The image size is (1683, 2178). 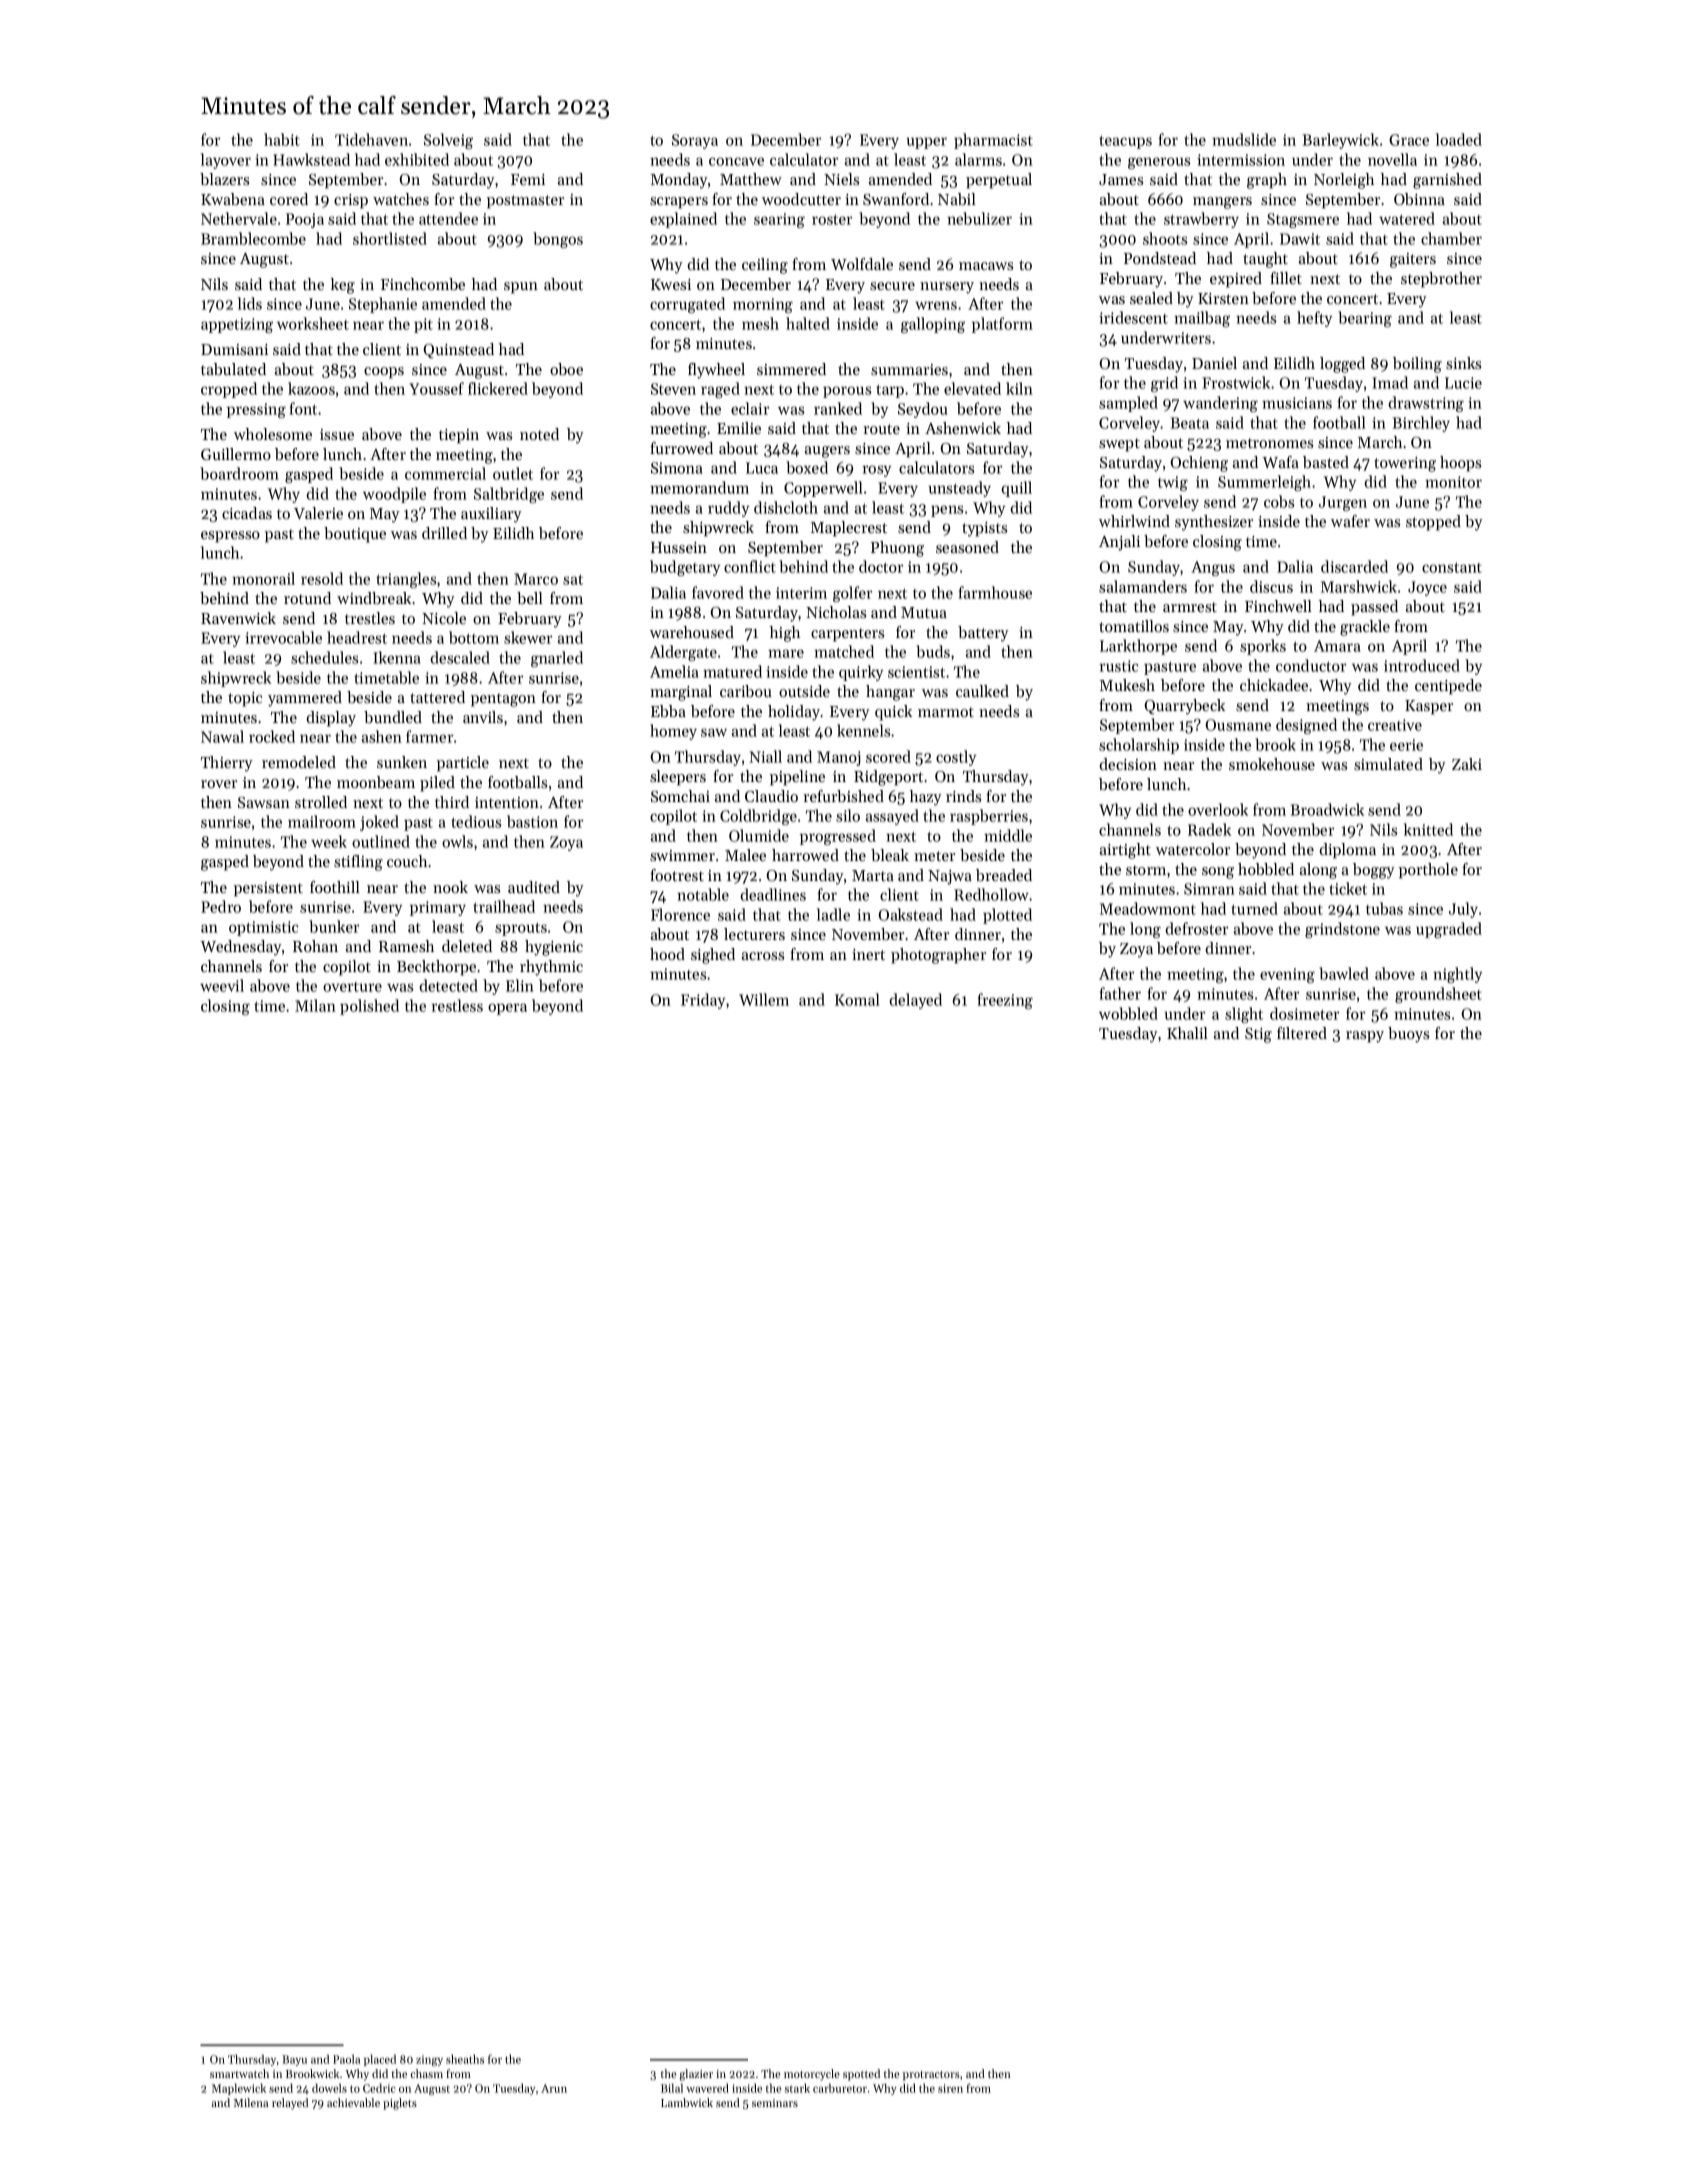 I want to click on assayed, so click(x=892, y=817).
